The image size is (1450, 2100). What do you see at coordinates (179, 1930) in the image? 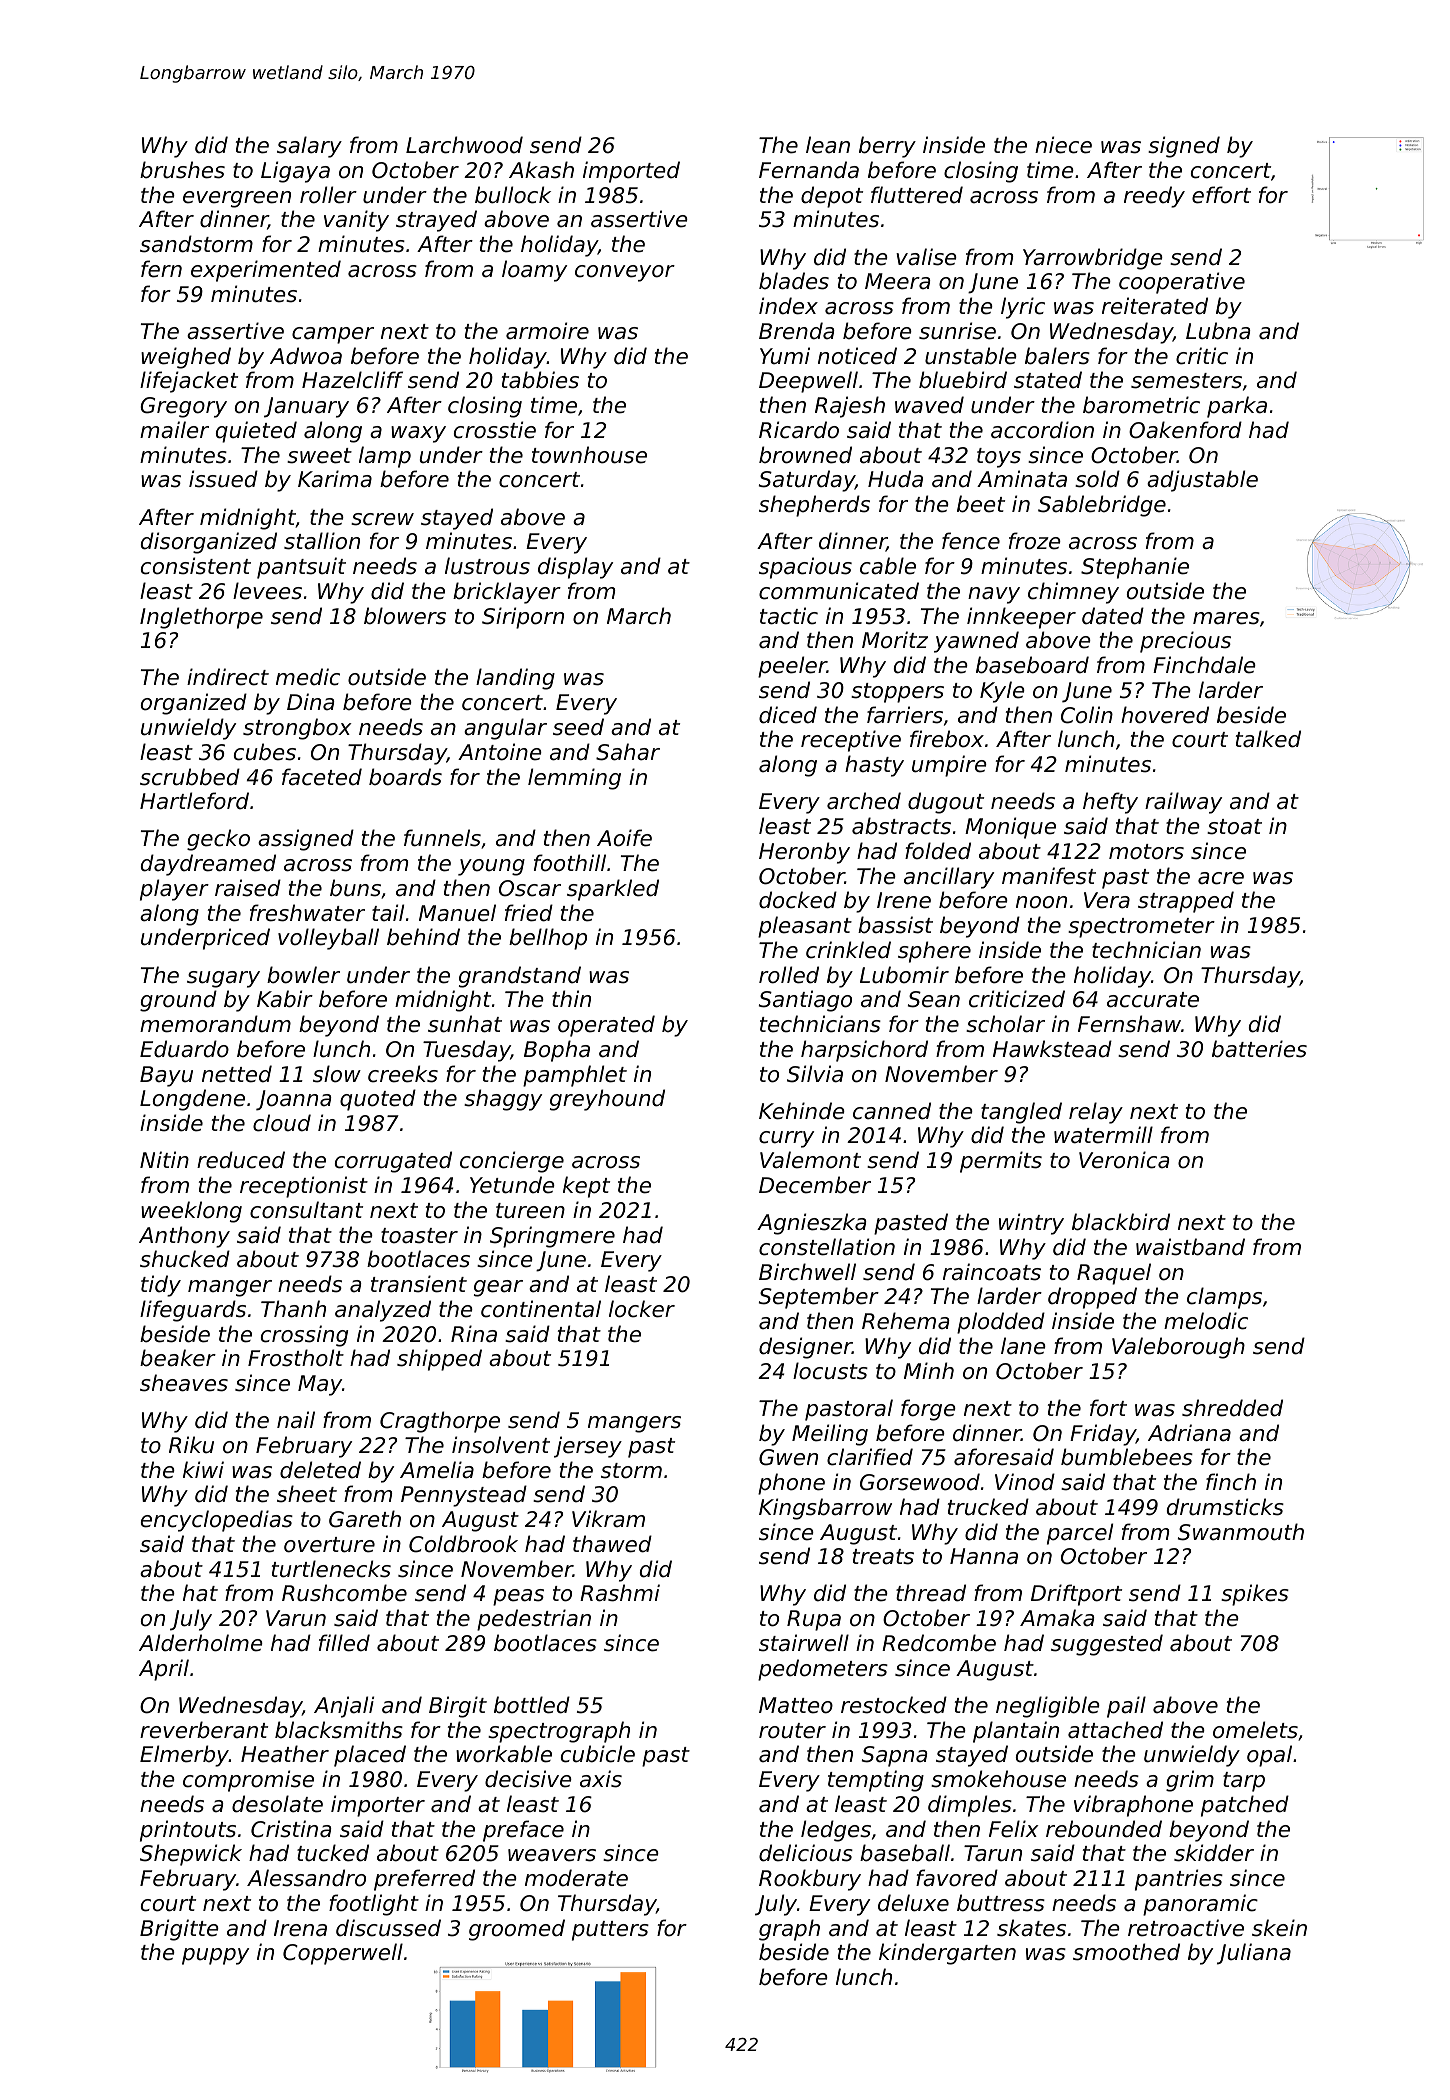
I see `Brigitte` at bounding box center [179, 1930].
